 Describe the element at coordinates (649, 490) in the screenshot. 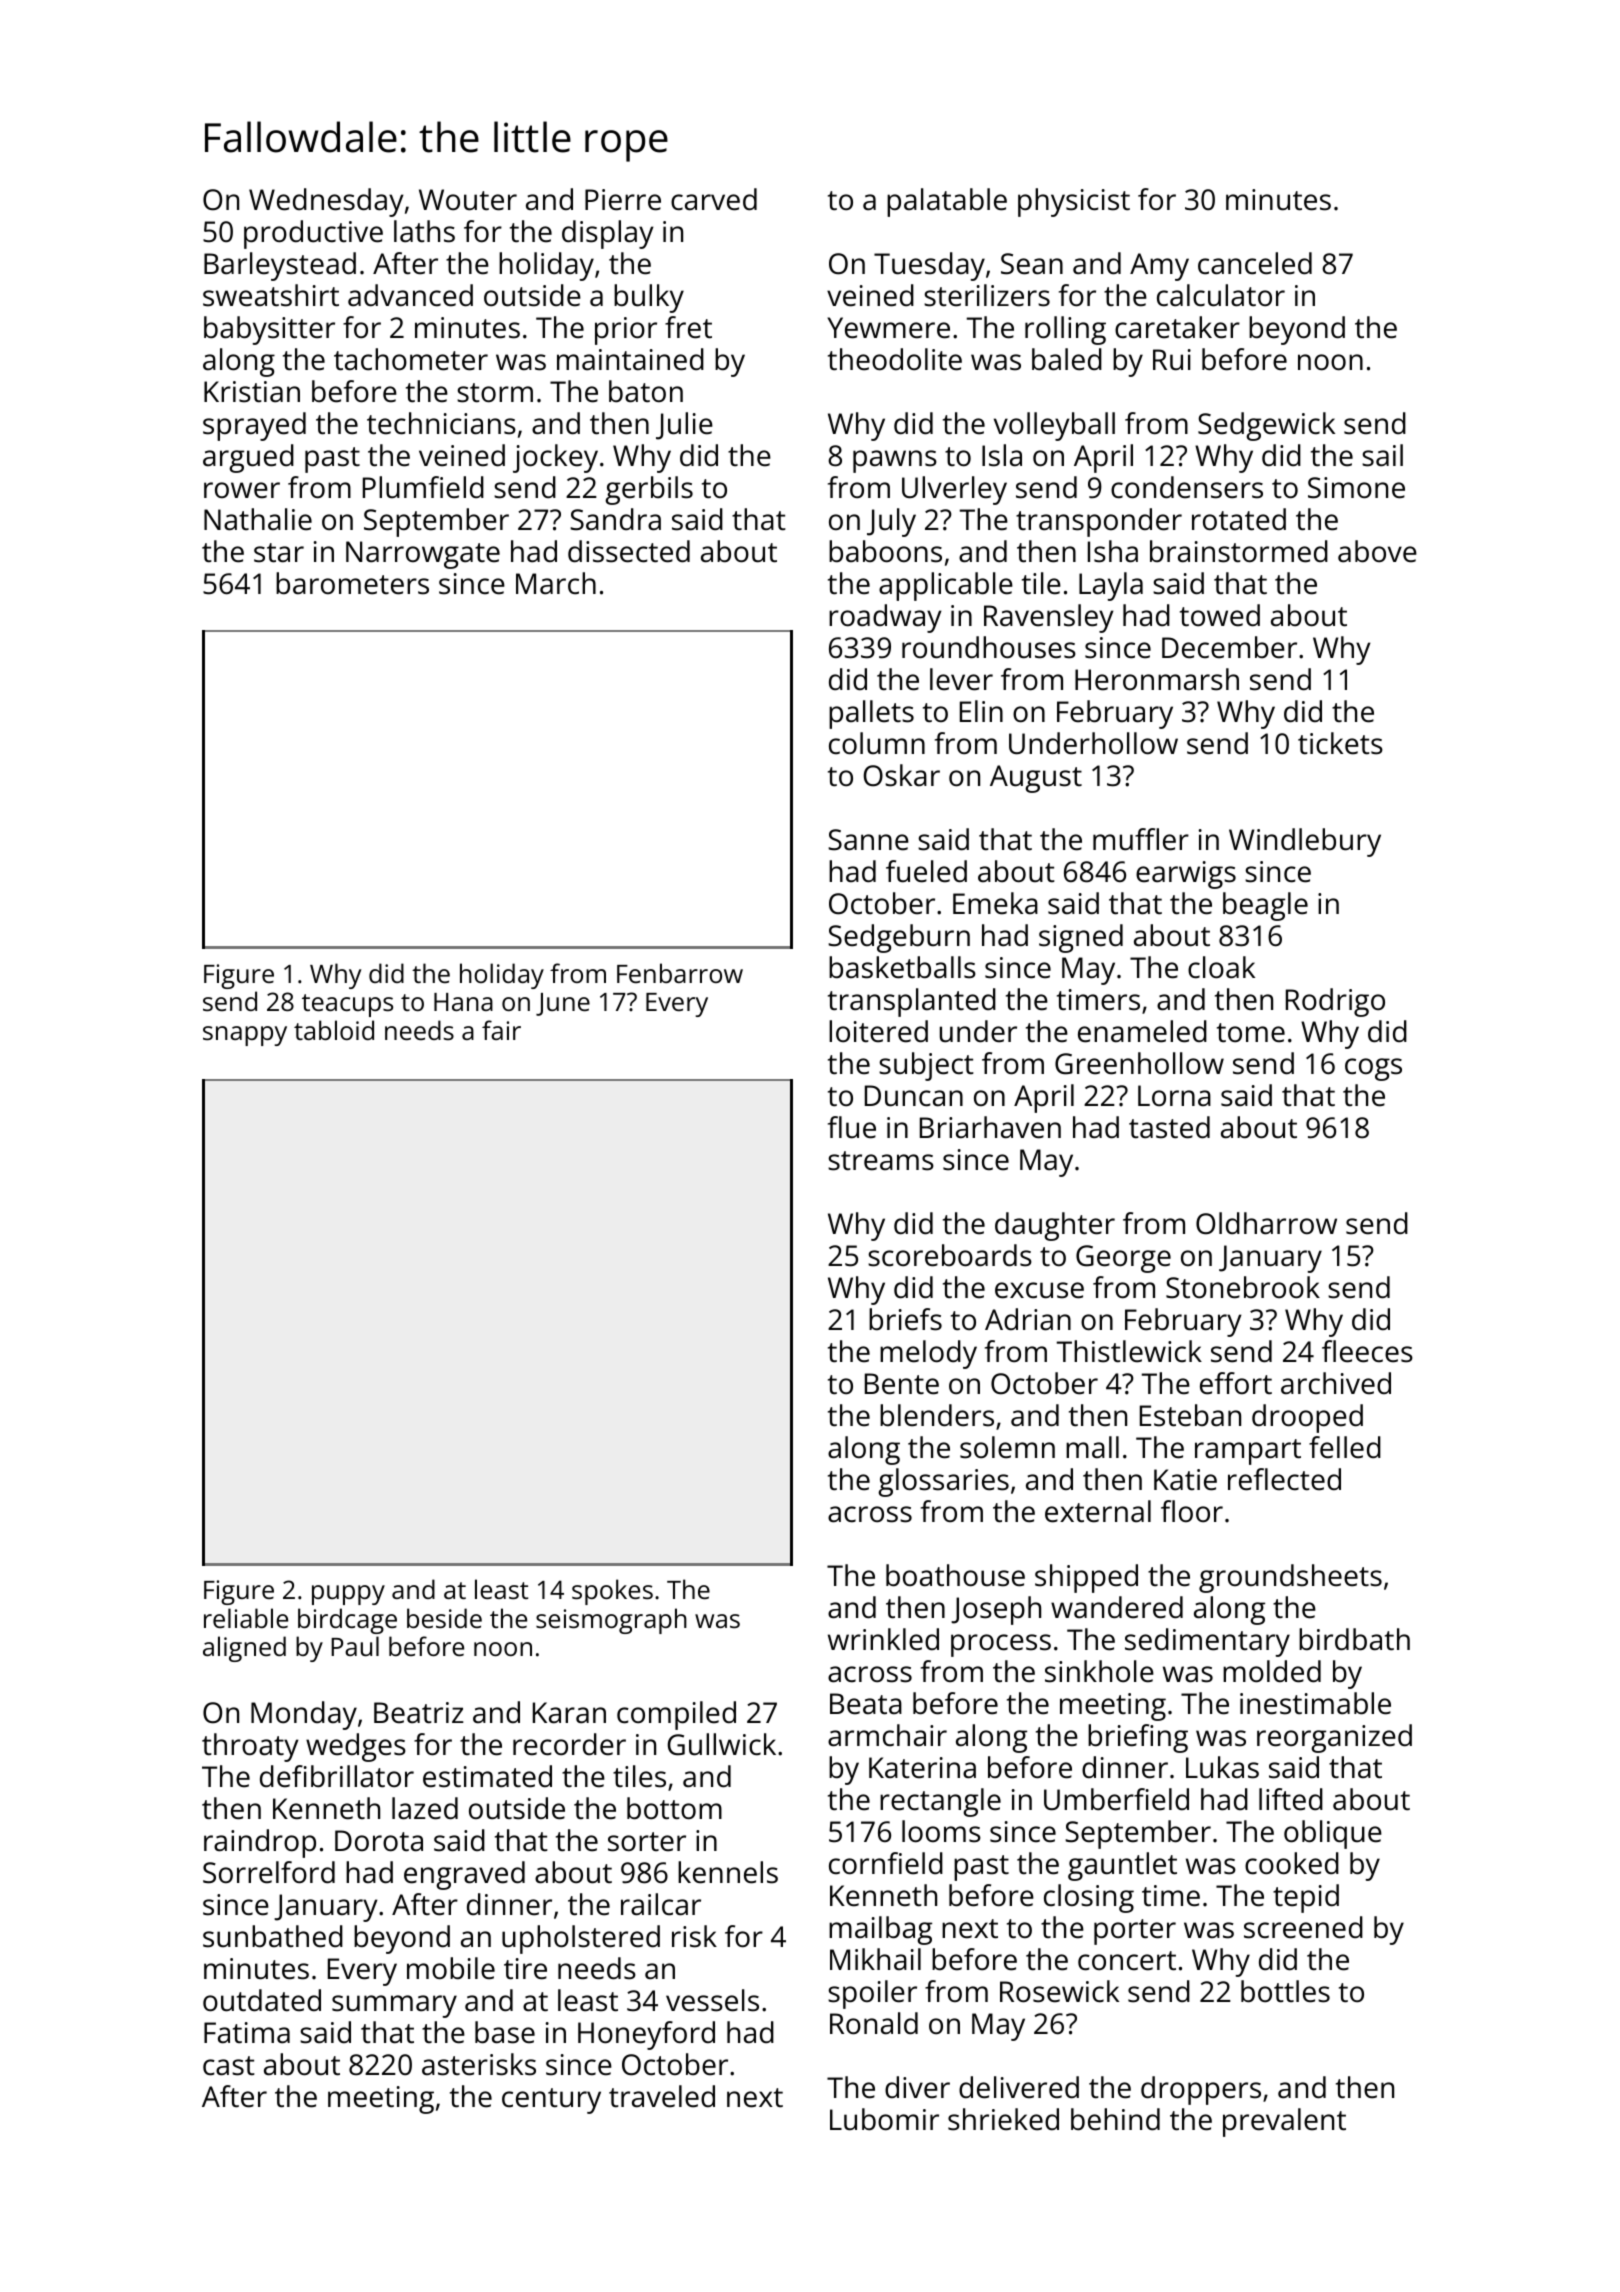

I see `gerbils` at that location.
